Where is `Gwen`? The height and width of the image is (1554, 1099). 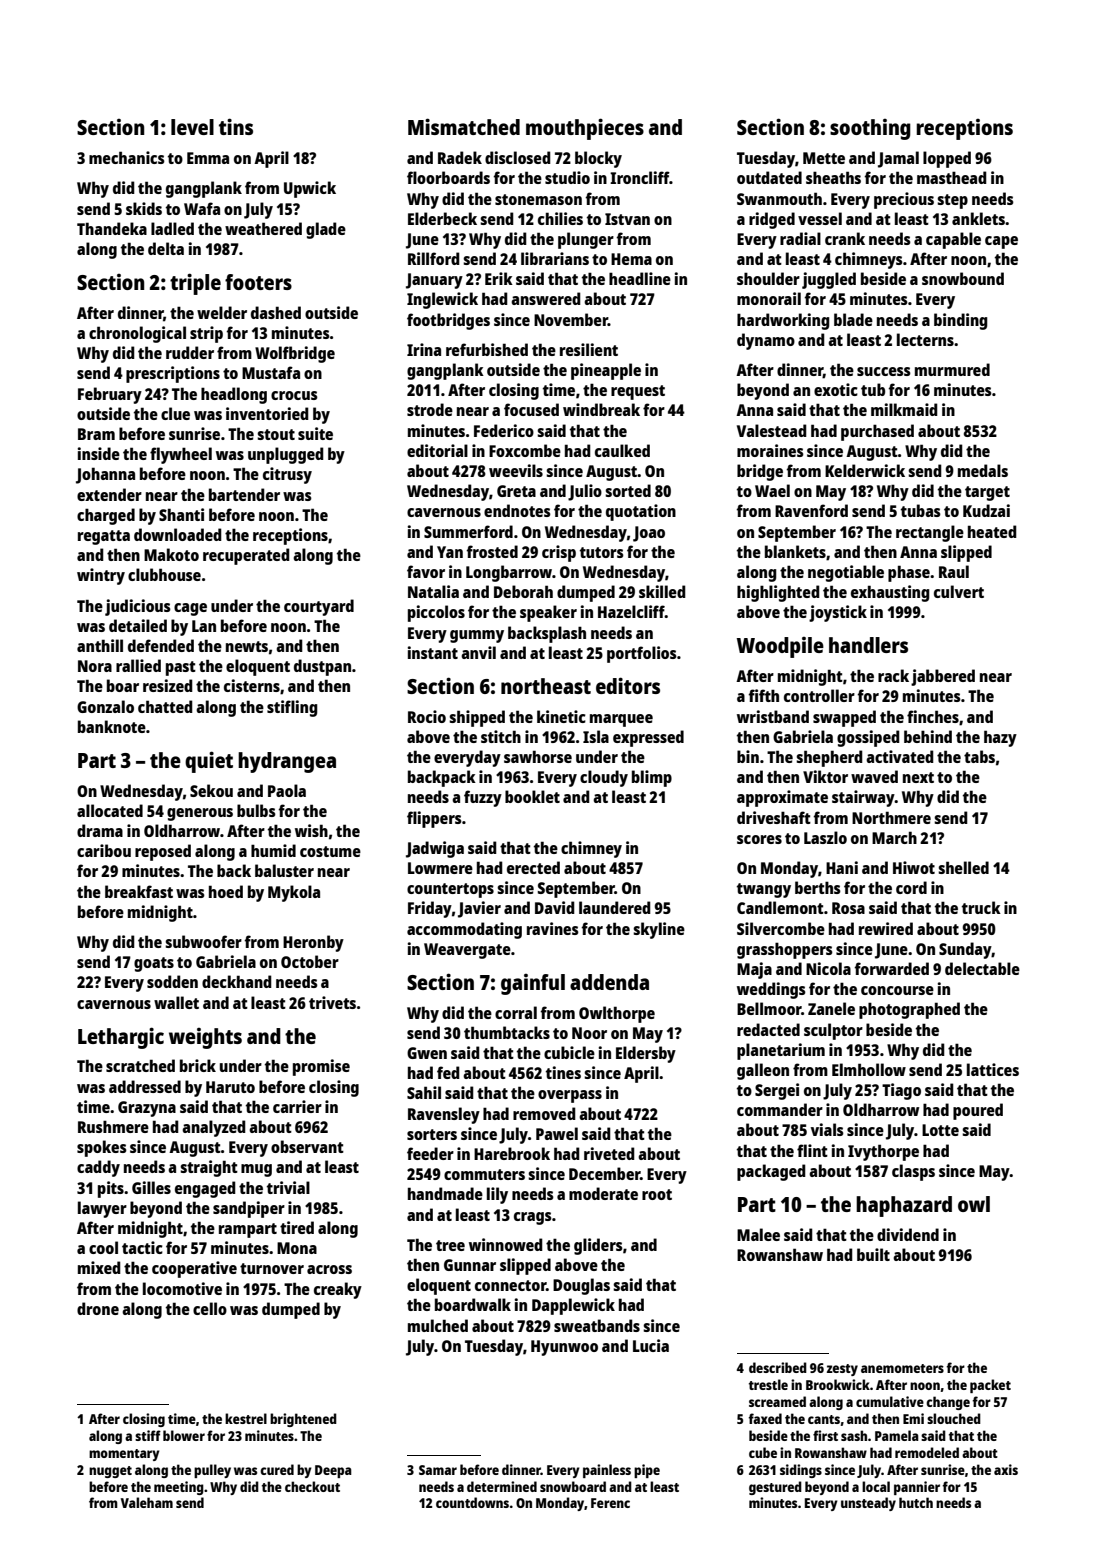
Gwen is located at coordinates (427, 1053).
